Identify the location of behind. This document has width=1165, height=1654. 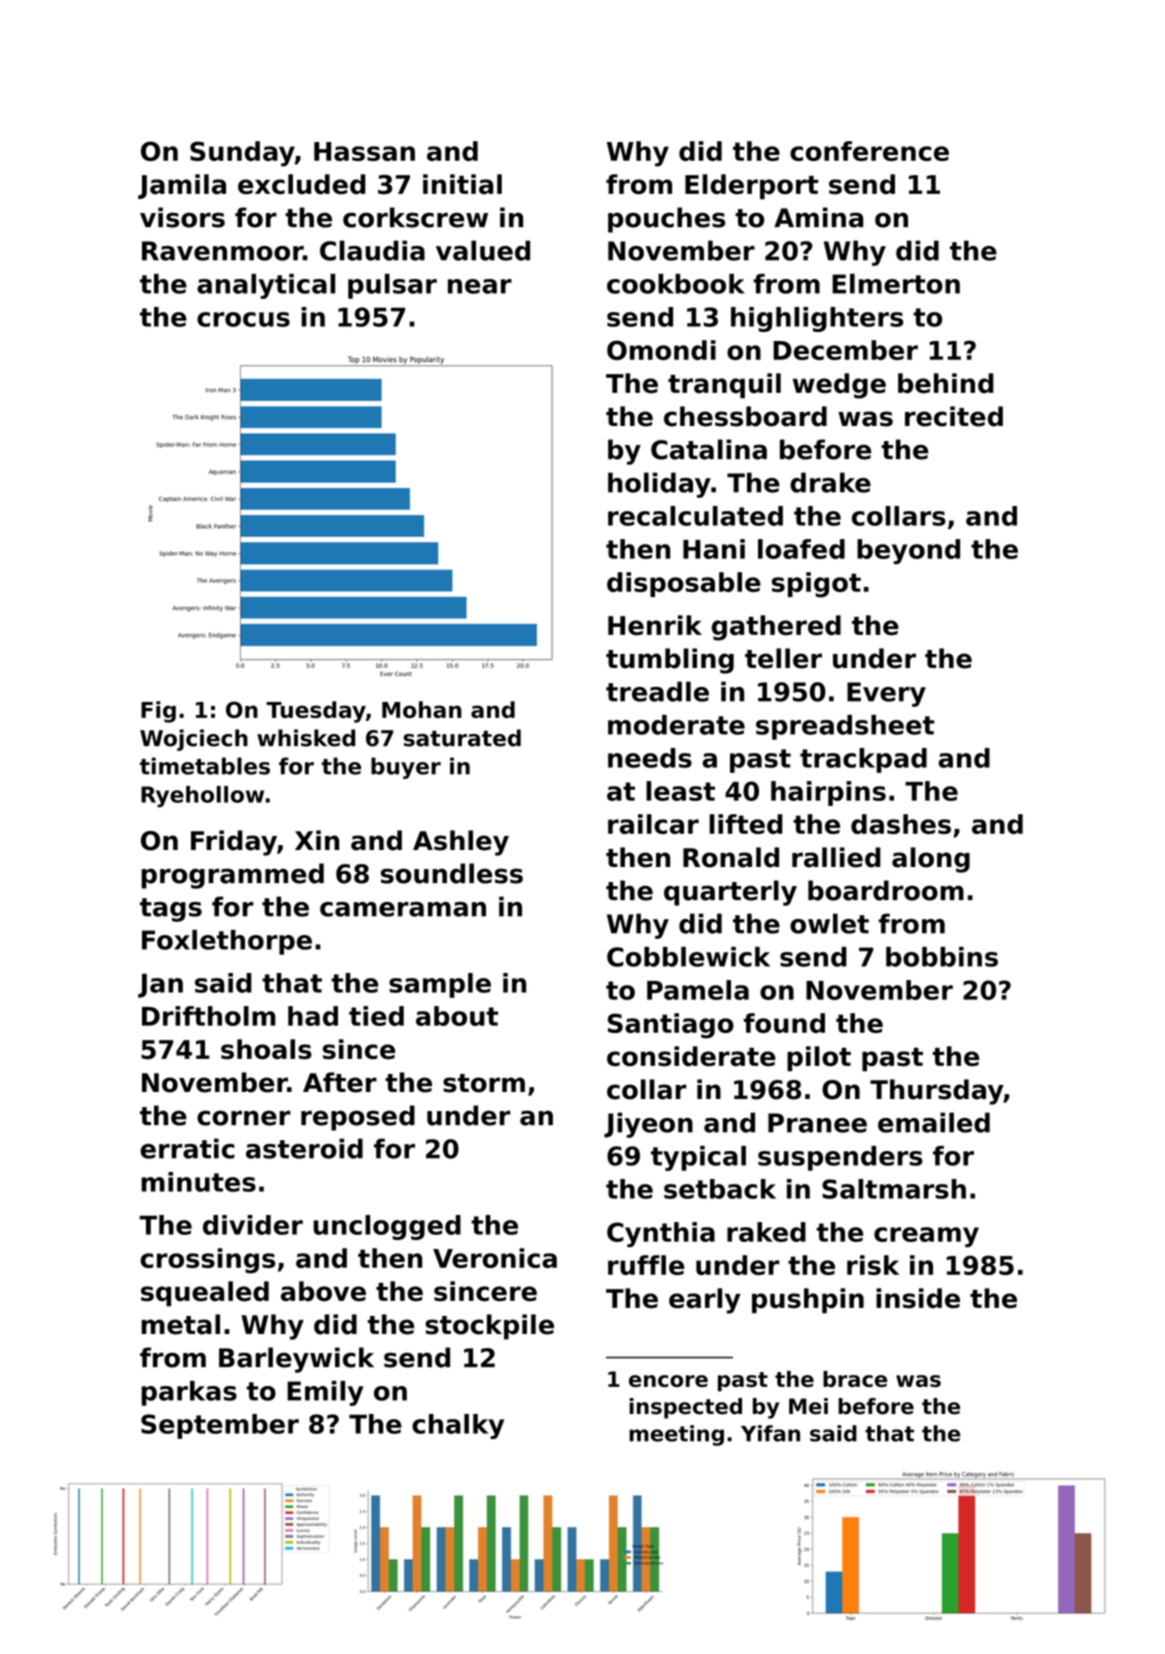
(946, 383).
